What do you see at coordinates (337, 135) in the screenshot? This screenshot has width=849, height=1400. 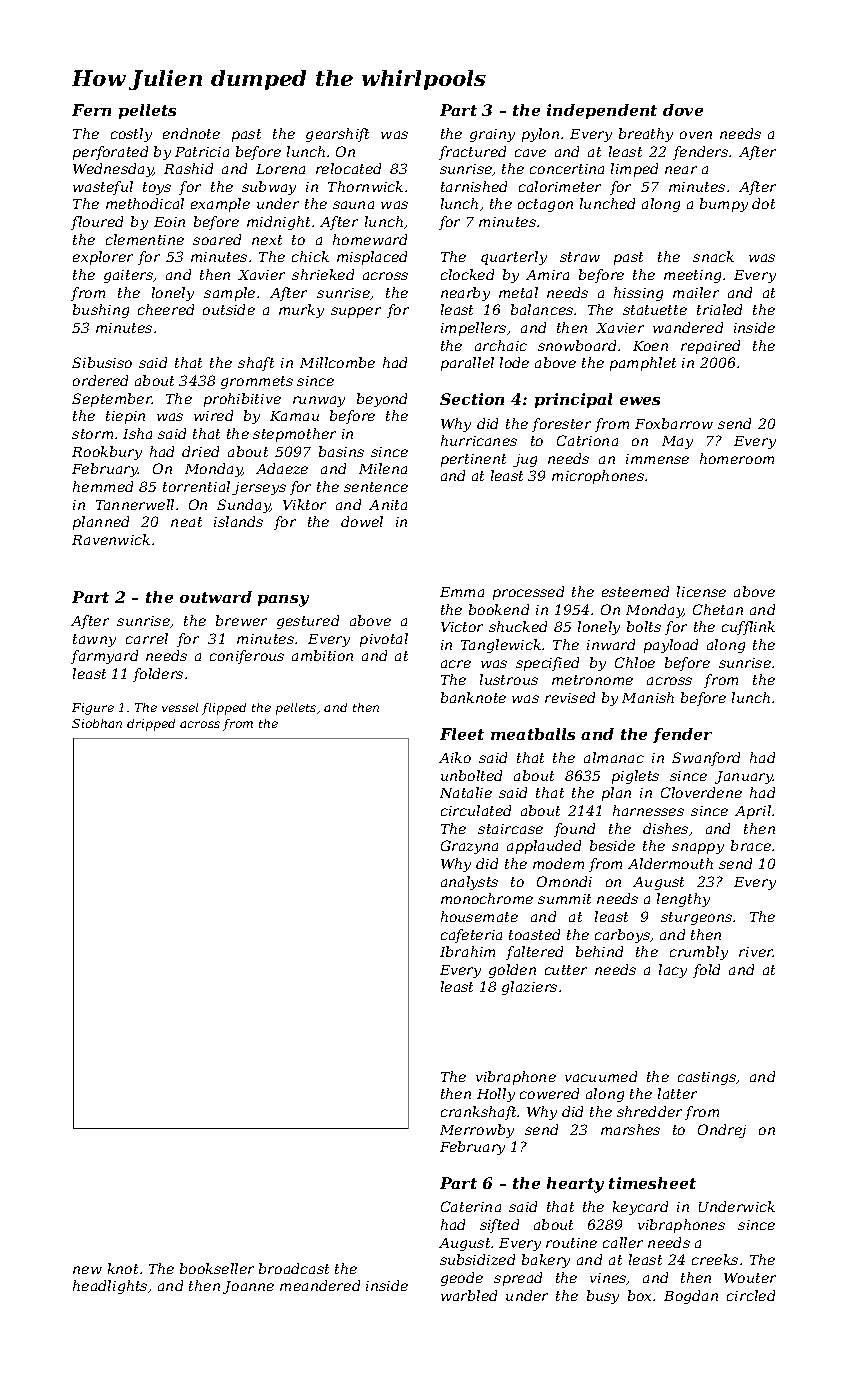 I see `gearshift` at bounding box center [337, 135].
